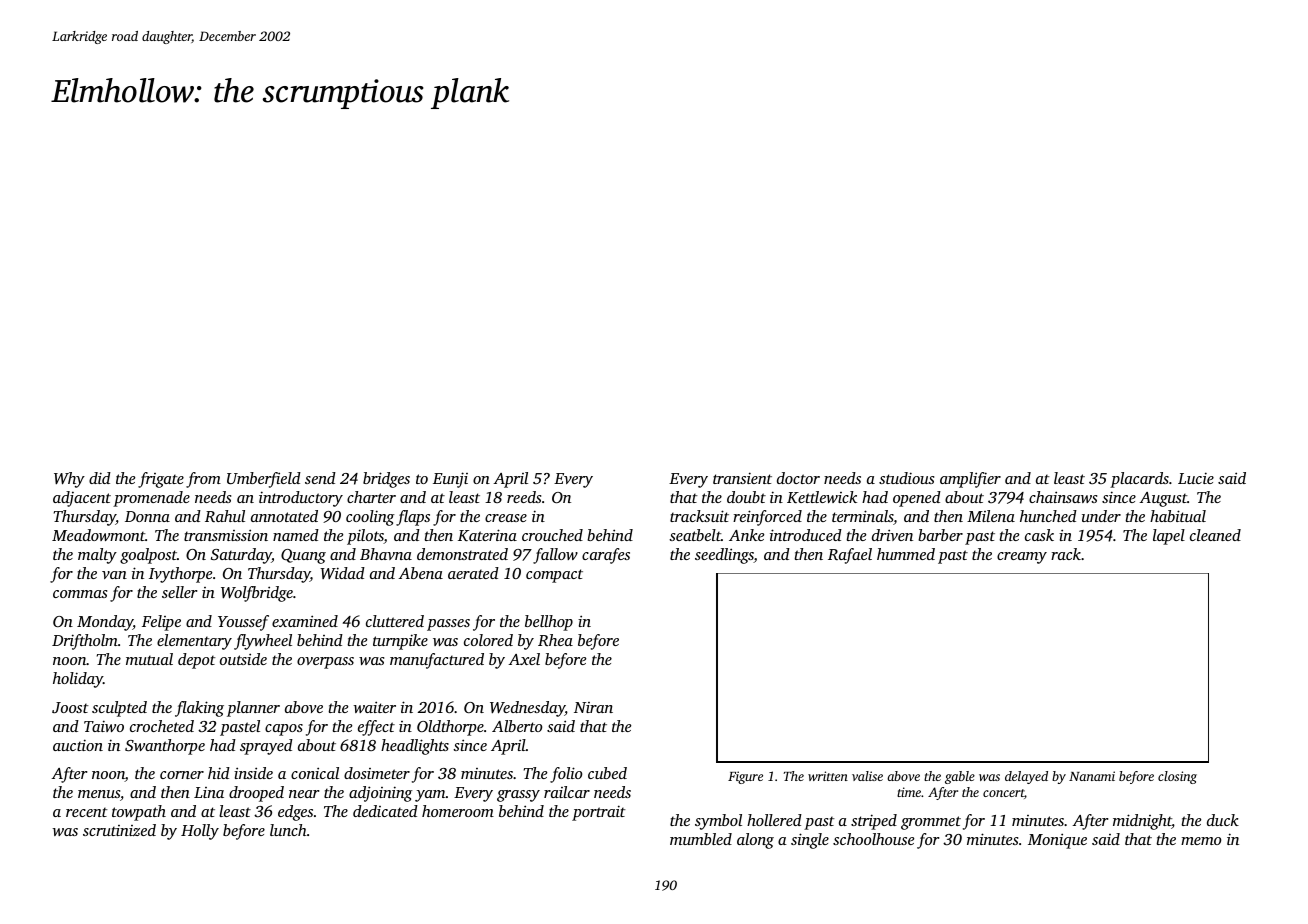 This image has height=924, width=1308. What do you see at coordinates (288, 830) in the image?
I see `lunch` at bounding box center [288, 830].
